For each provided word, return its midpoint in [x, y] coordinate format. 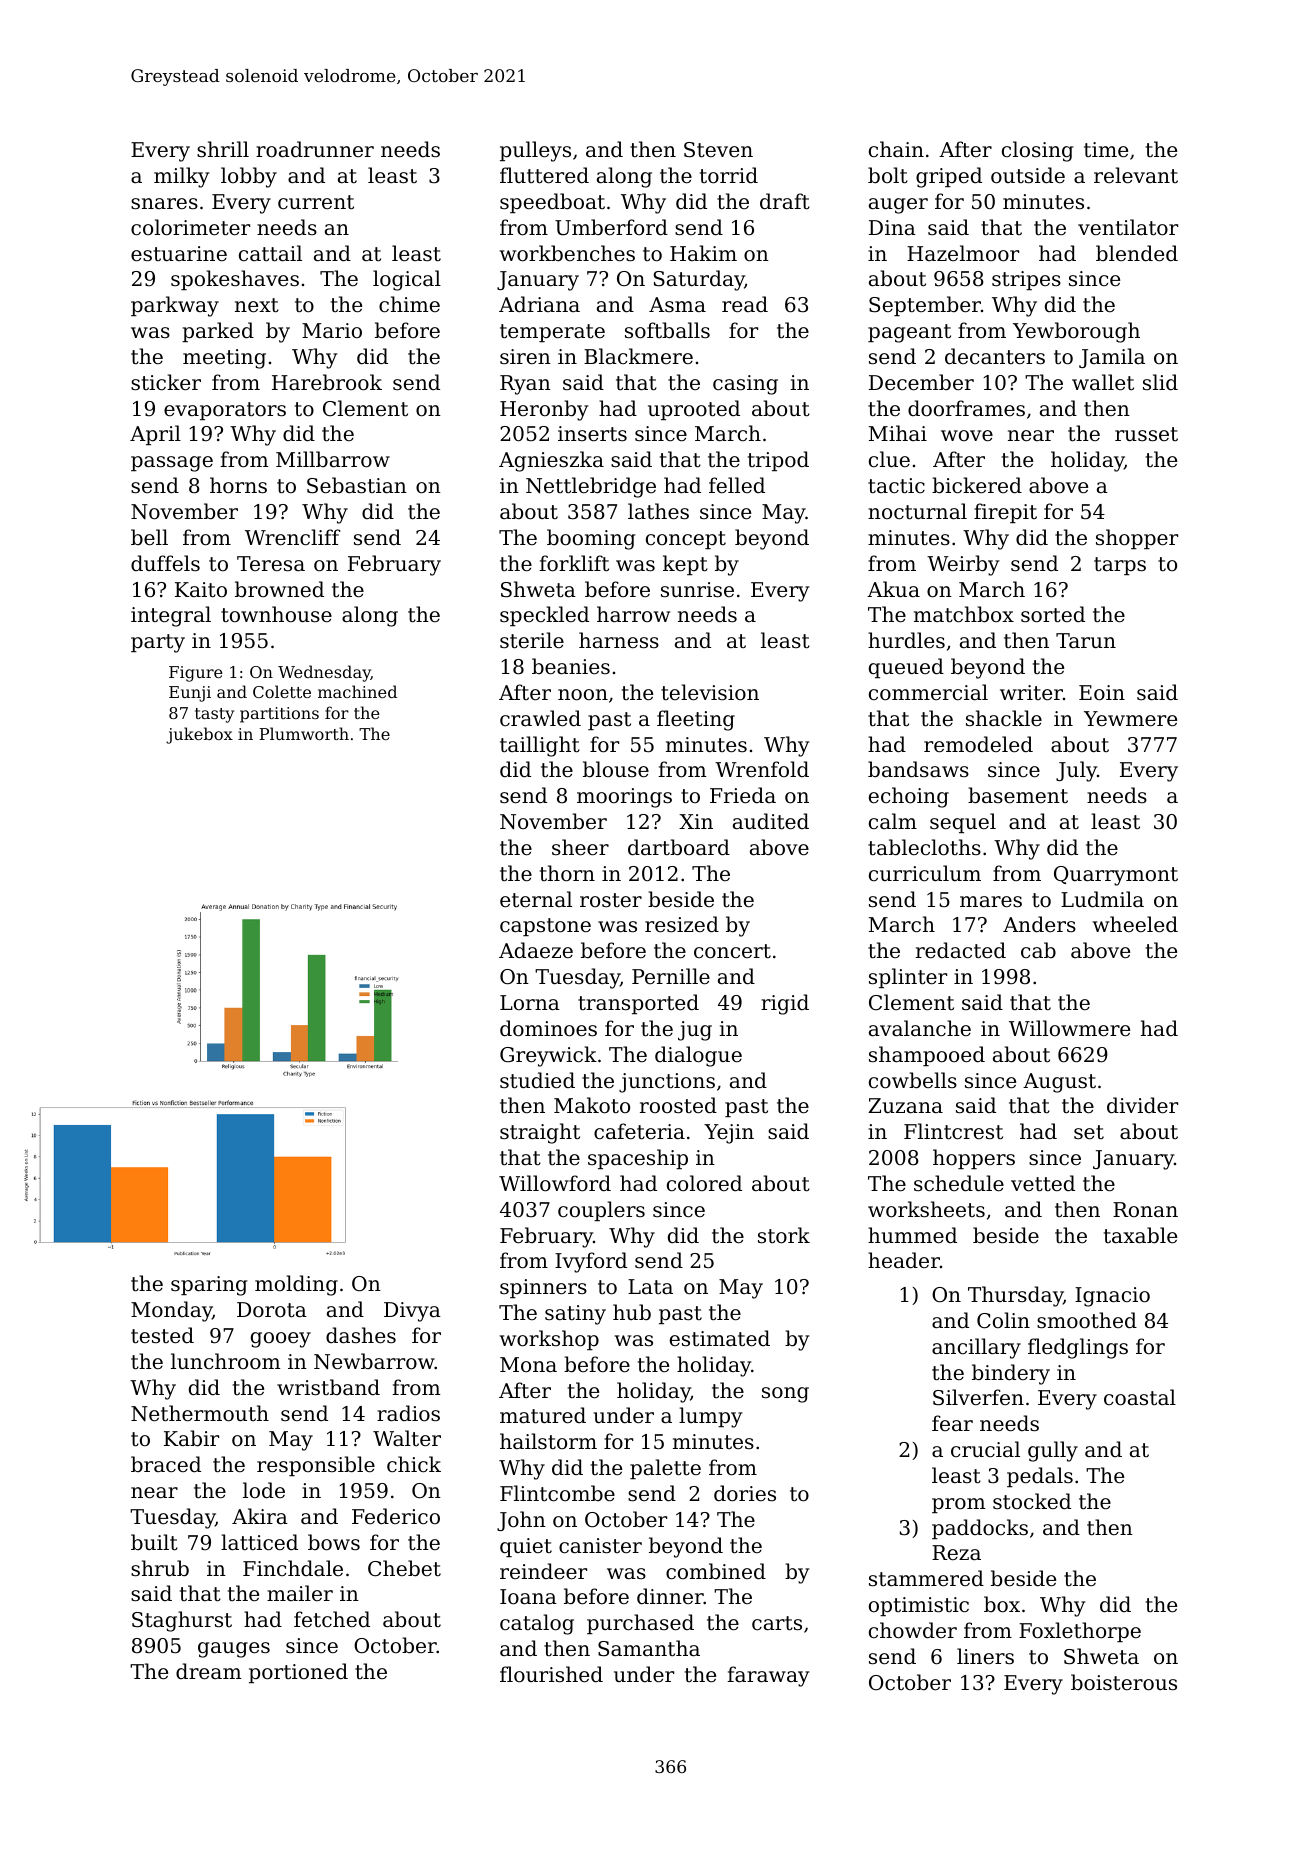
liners [985, 1656]
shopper [1137, 539]
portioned [298, 1673]
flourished [551, 1674]
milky [181, 177]
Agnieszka [551, 461]
